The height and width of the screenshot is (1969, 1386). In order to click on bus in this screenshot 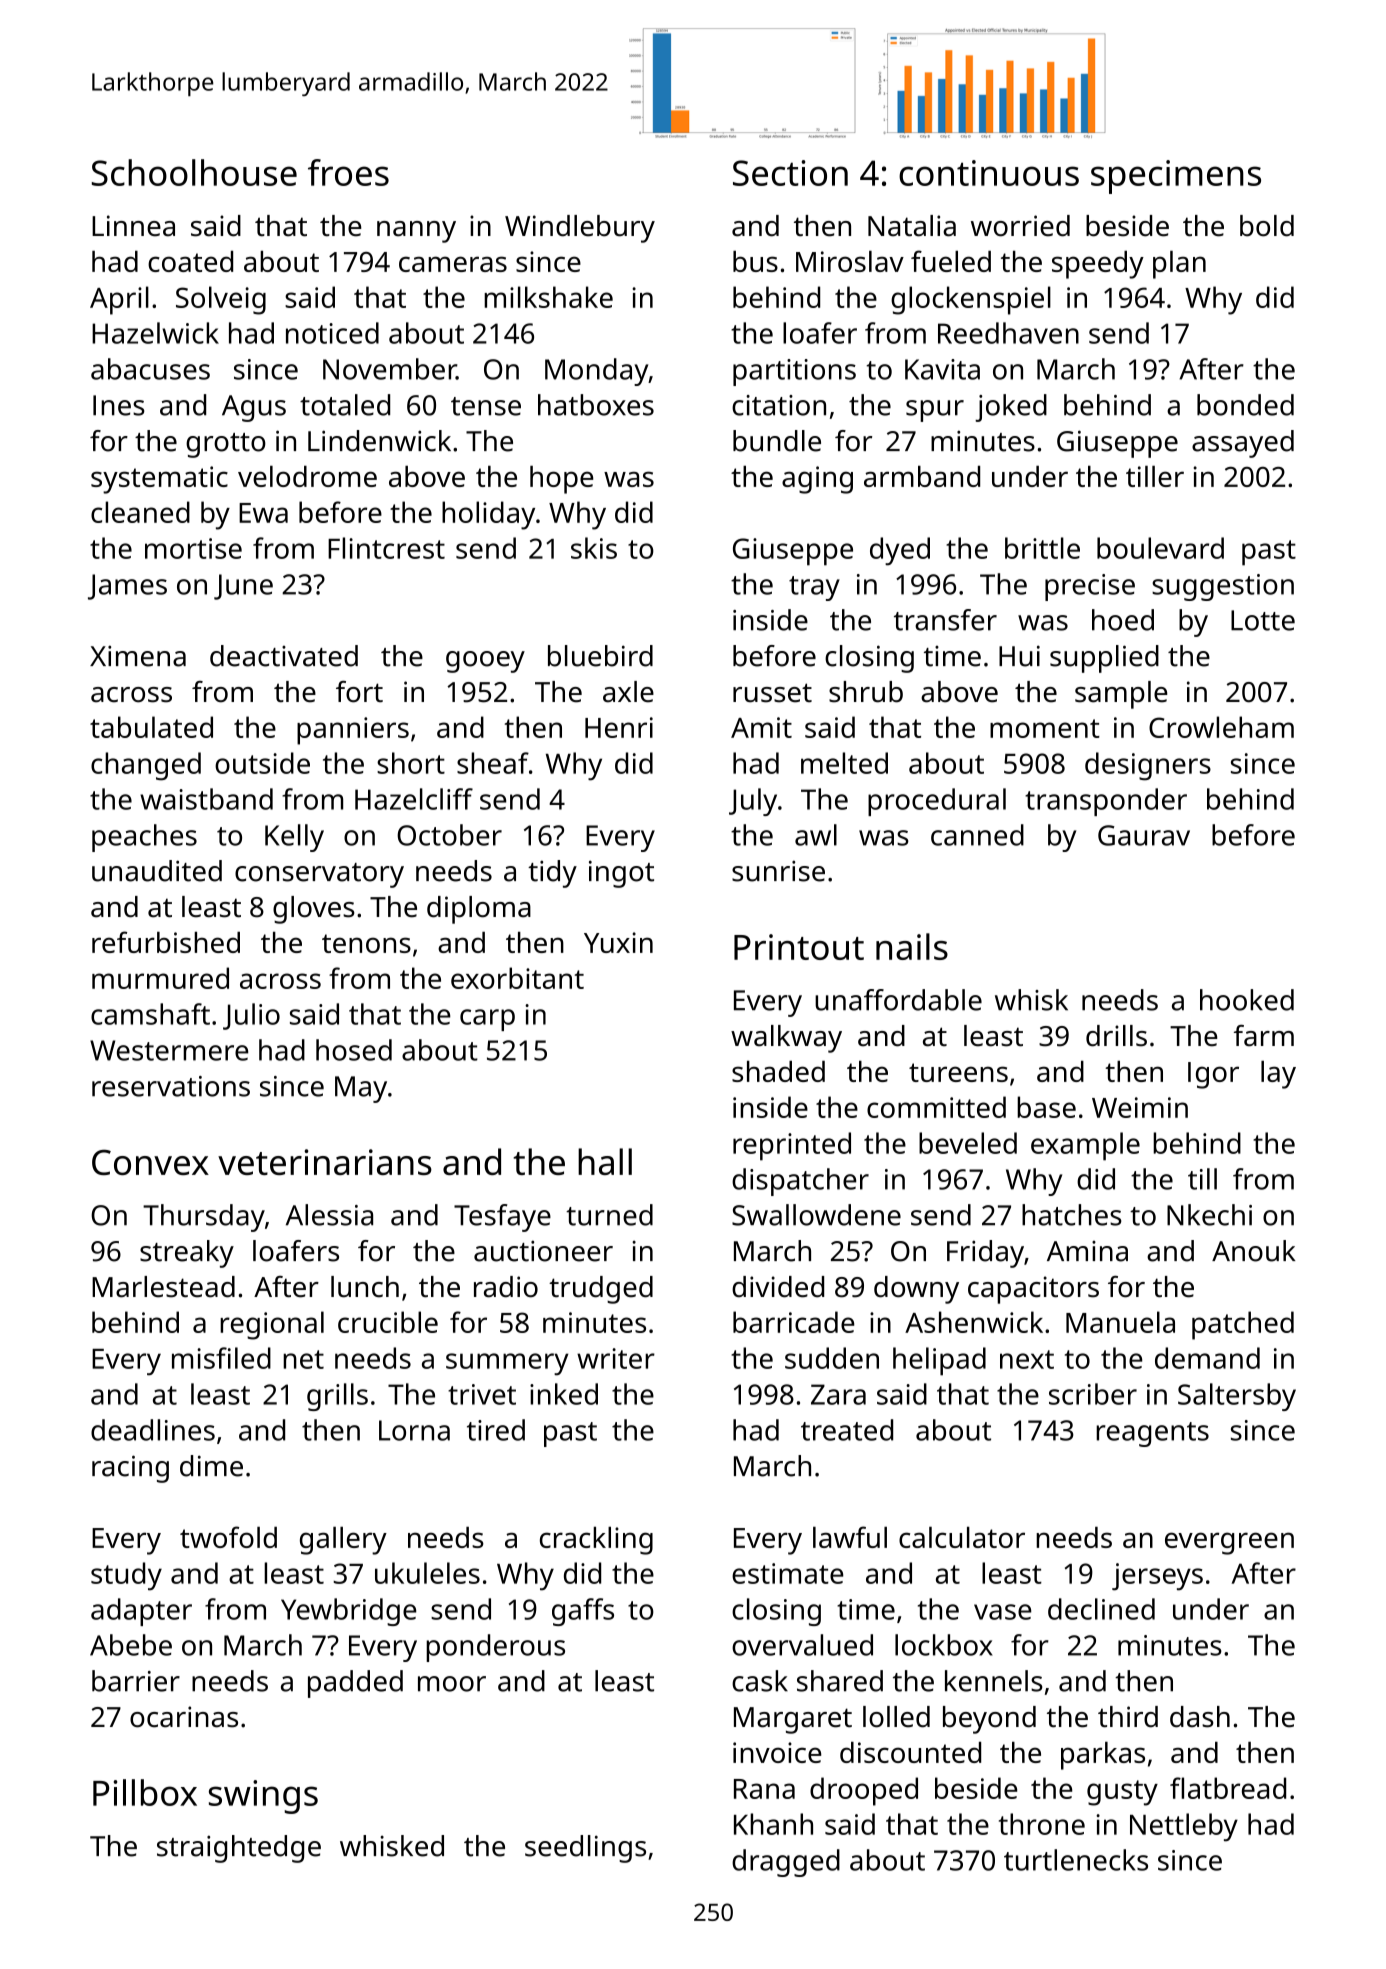, I will do `click(755, 261)`.
